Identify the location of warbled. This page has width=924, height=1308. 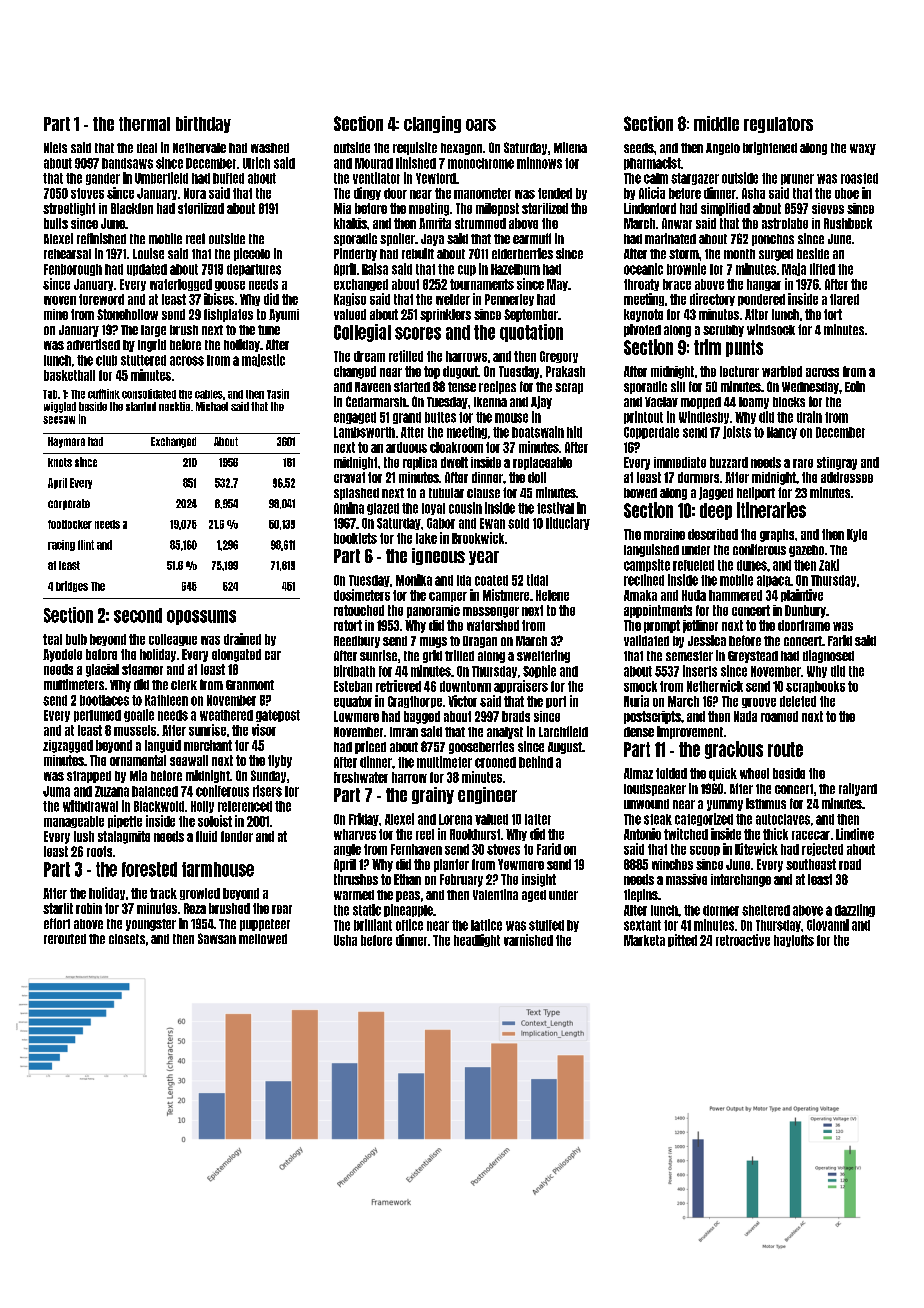
(782, 371).
